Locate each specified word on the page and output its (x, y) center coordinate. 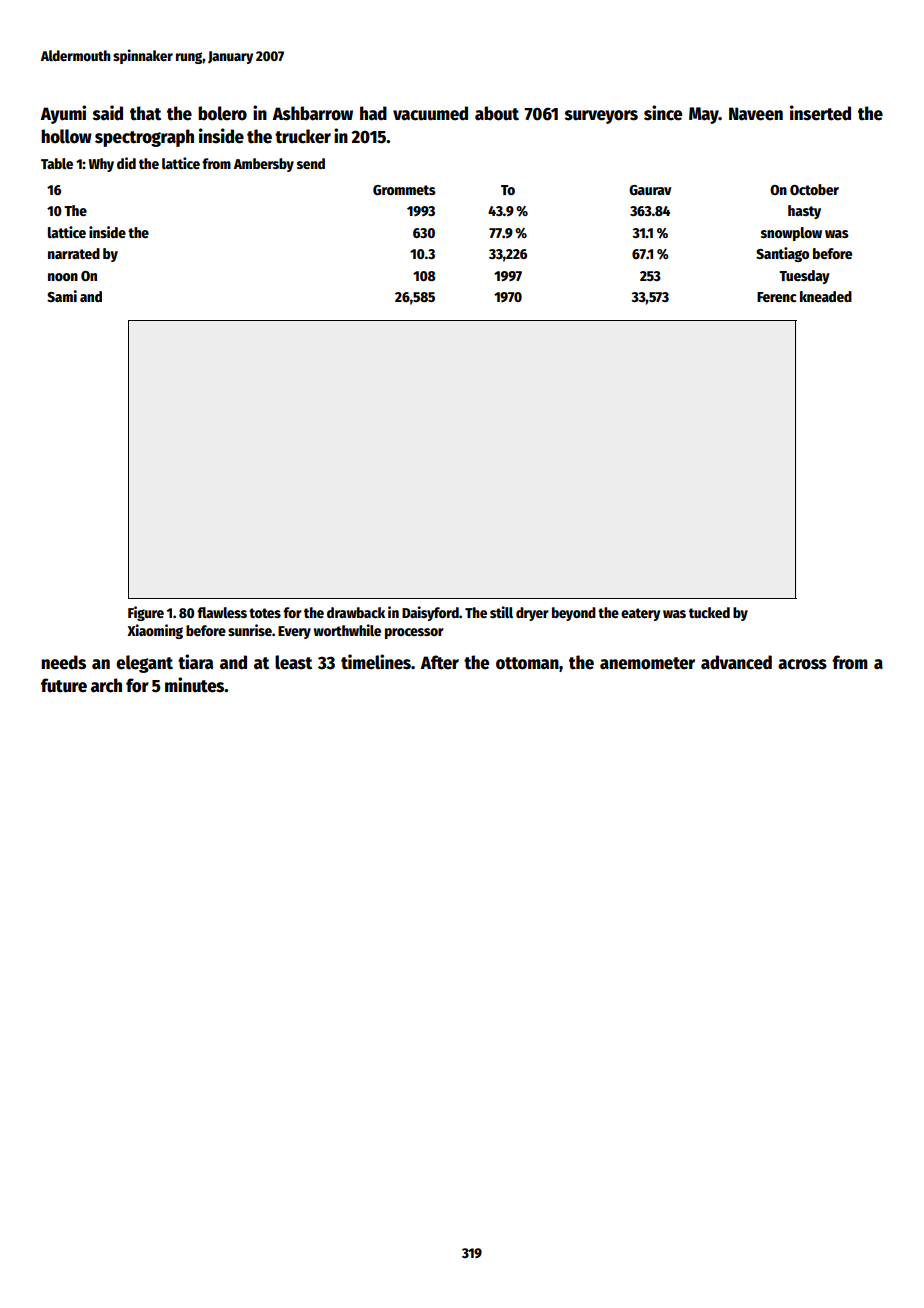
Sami (62, 296)
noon (63, 277)
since (663, 113)
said (108, 113)
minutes (194, 685)
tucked (709, 612)
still (501, 612)
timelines (376, 662)
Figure (146, 613)
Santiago (782, 254)
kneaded (826, 296)
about (497, 113)
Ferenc (776, 297)
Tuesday (804, 277)
